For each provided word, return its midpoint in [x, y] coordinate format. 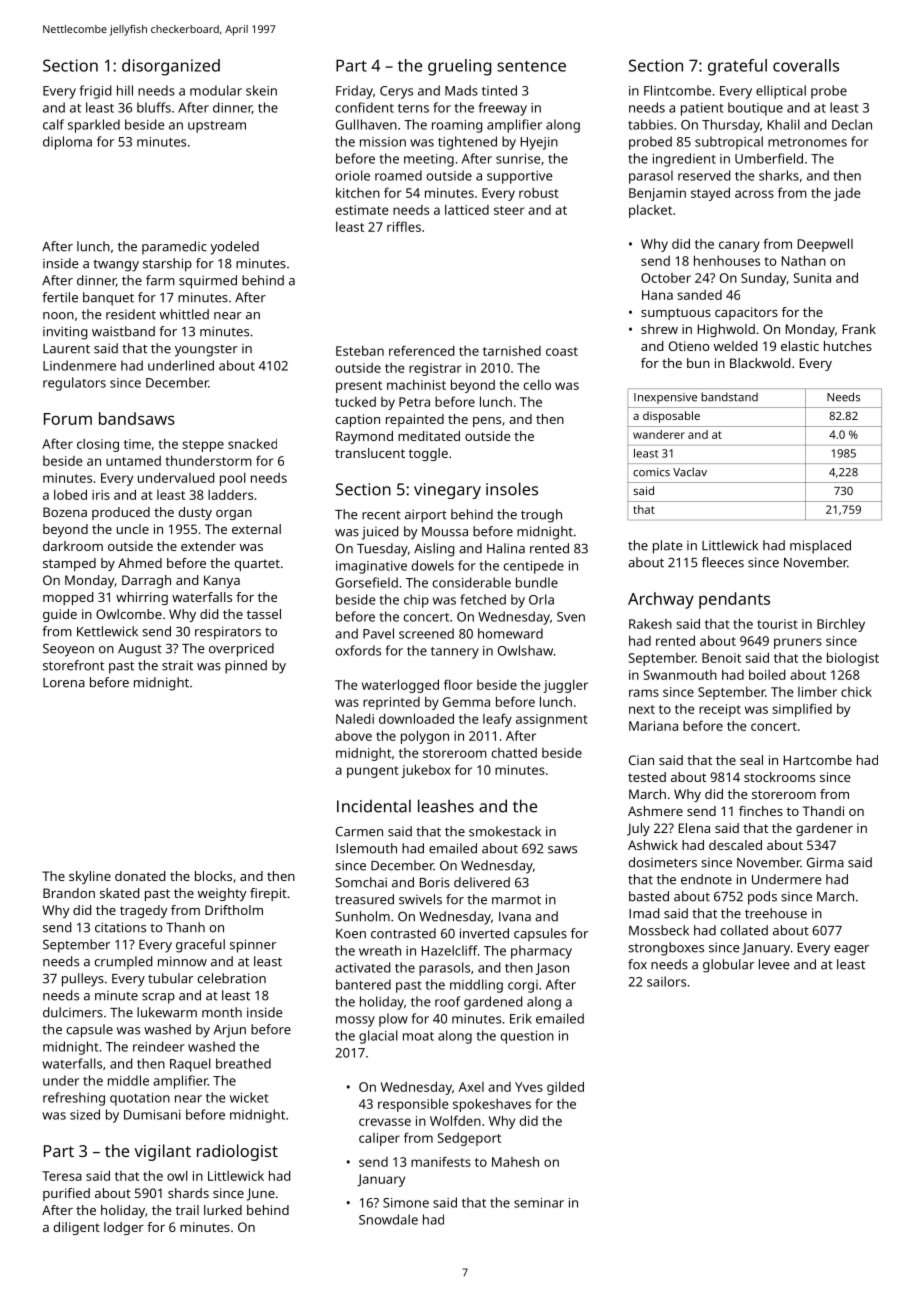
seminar [539, 1203]
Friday [354, 92]
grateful [737, 67]
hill [125, 90]
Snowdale [388, 1219]
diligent [76, 1228]
